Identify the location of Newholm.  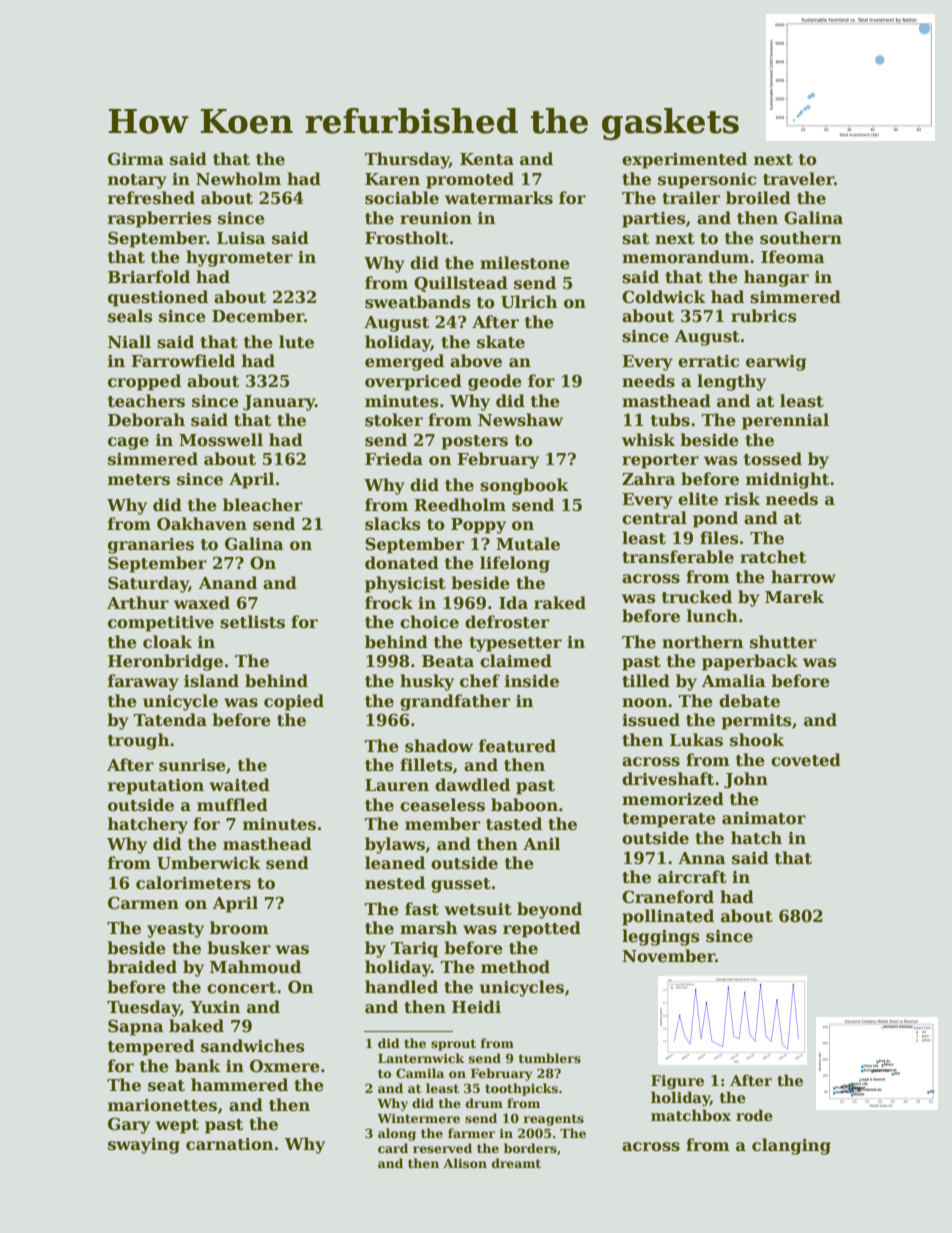
(238, 179).
